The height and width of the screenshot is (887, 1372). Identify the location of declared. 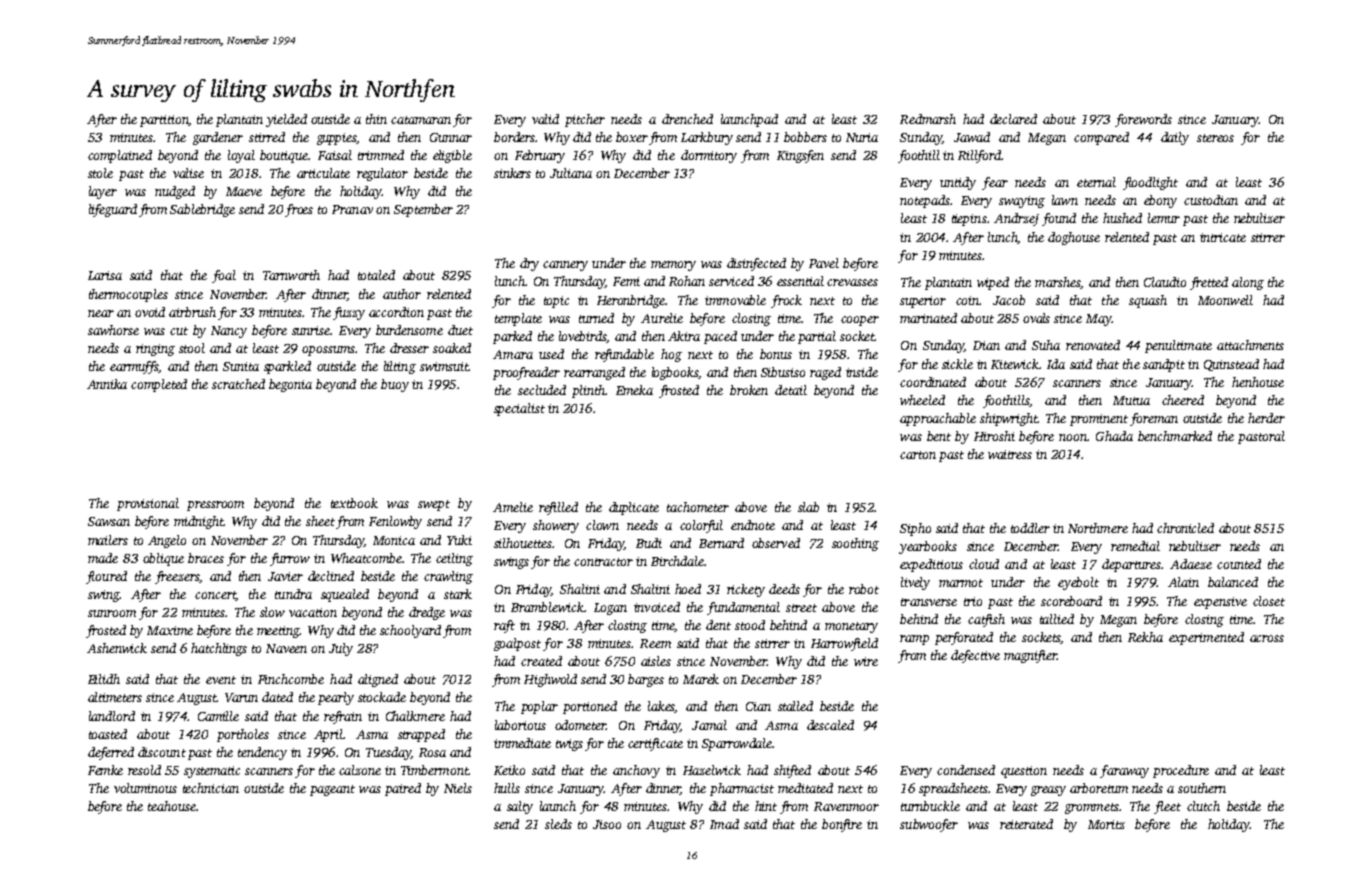
(1013, 119).
